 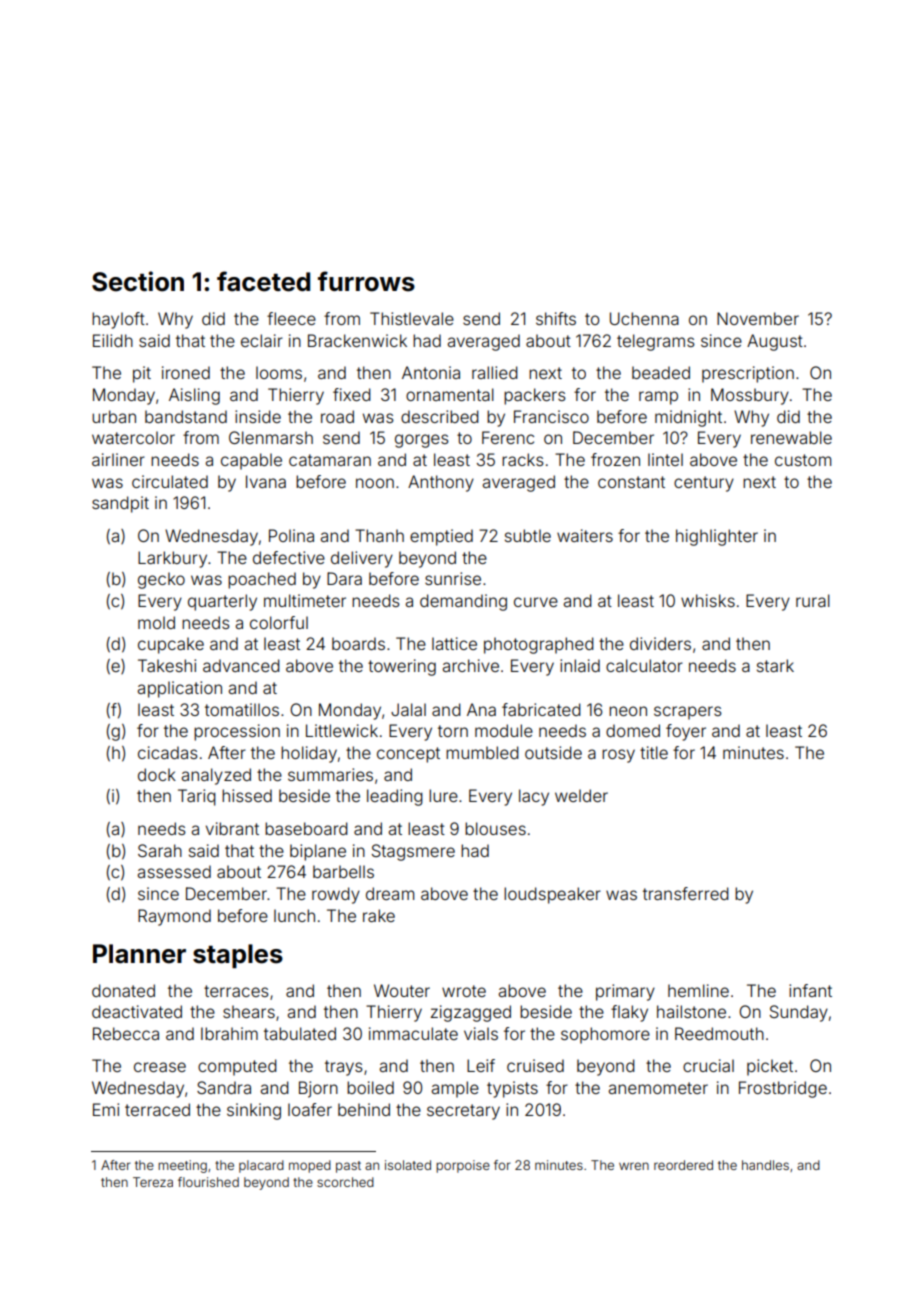 What do you see at coordinates (237, 732) in the screenshot?
I see `procession` at bounding box center [237, 732].
